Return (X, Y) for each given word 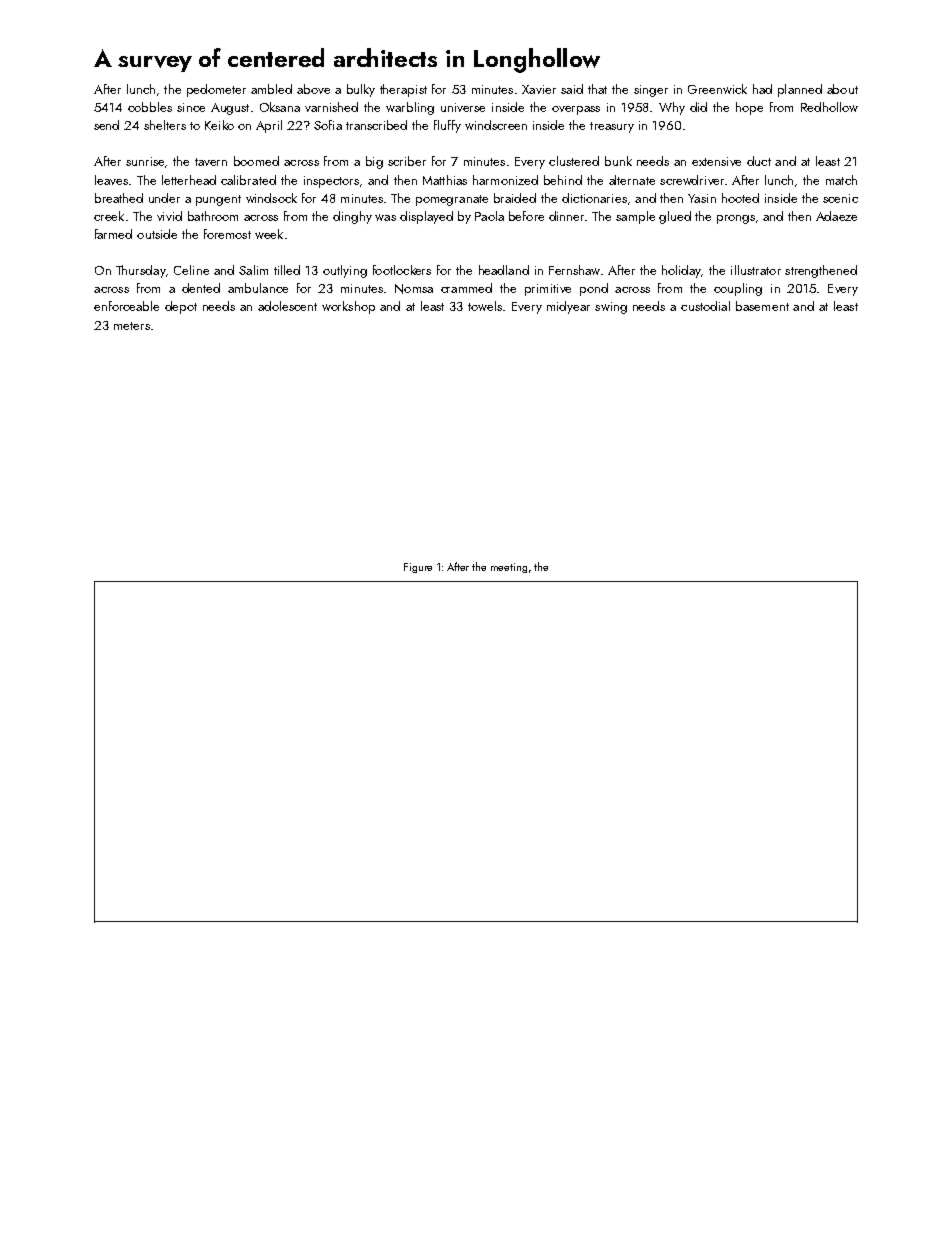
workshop (348, 307)
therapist (403, 90)
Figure (418, 568)
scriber (407, 161)
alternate (632, 180)
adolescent (287, 306)
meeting (509, 568)
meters (132, 326)
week (269, 234)
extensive (716, 161)
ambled (271, 89)
